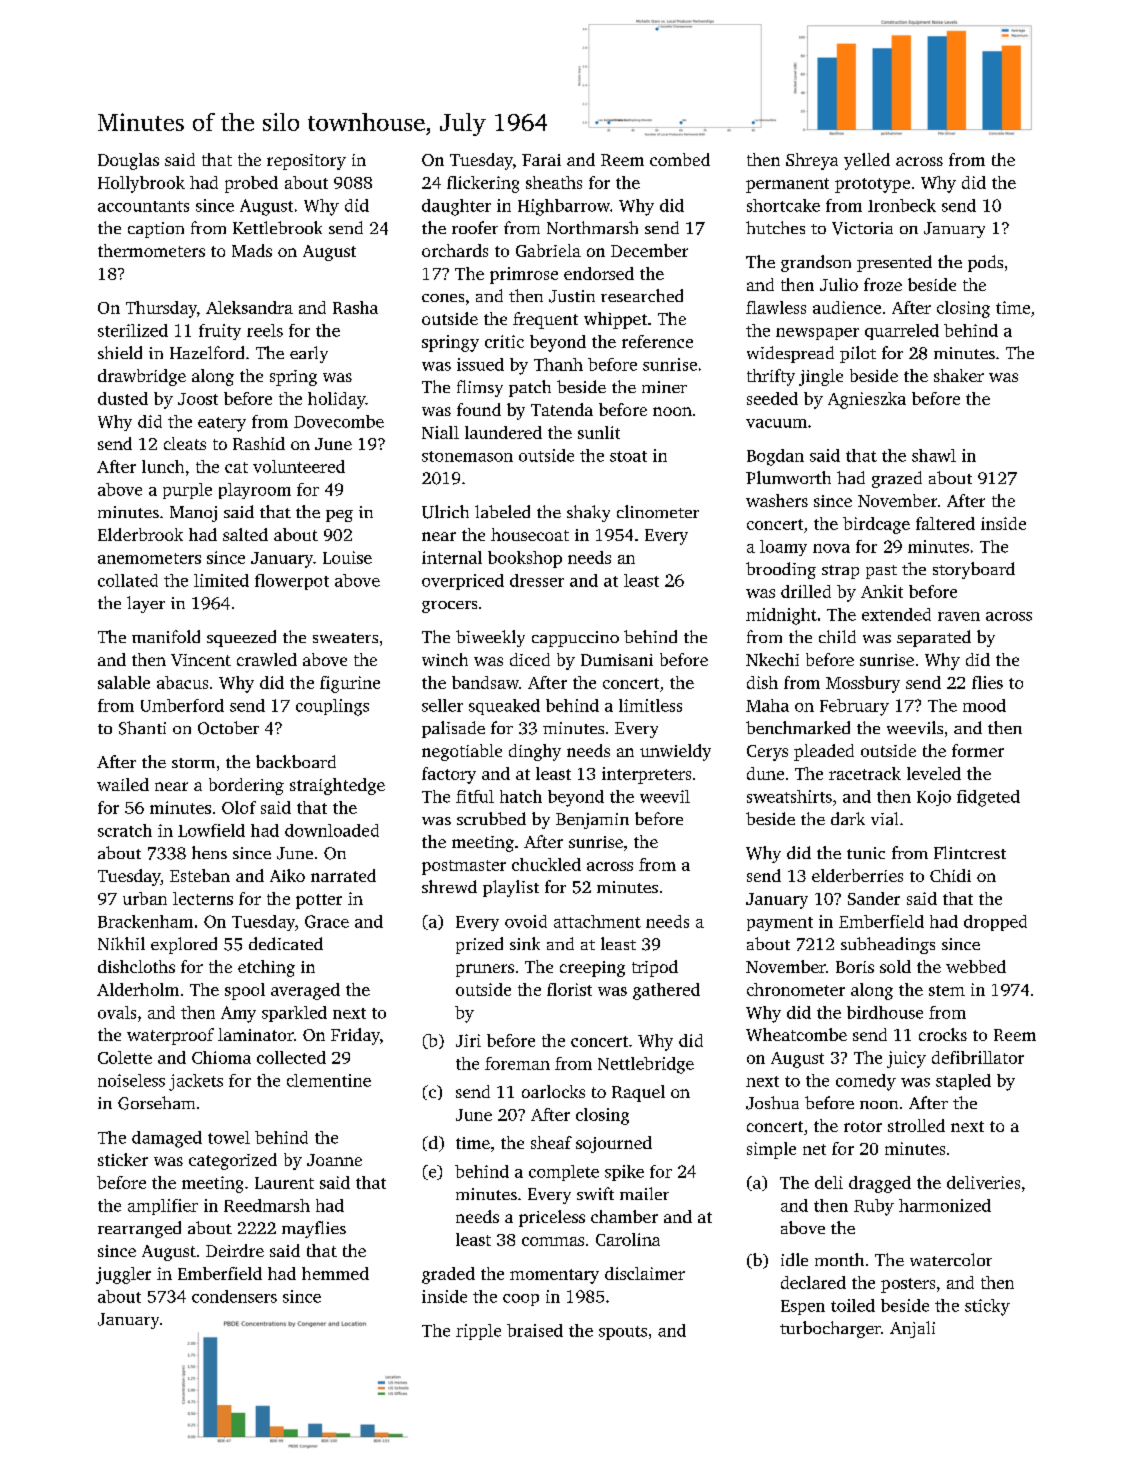 The height and width of the document is (1469, 1135). What do you see at coordinates (184, 945) in the document?
I see `explored` at bounding box center [184, 945].
